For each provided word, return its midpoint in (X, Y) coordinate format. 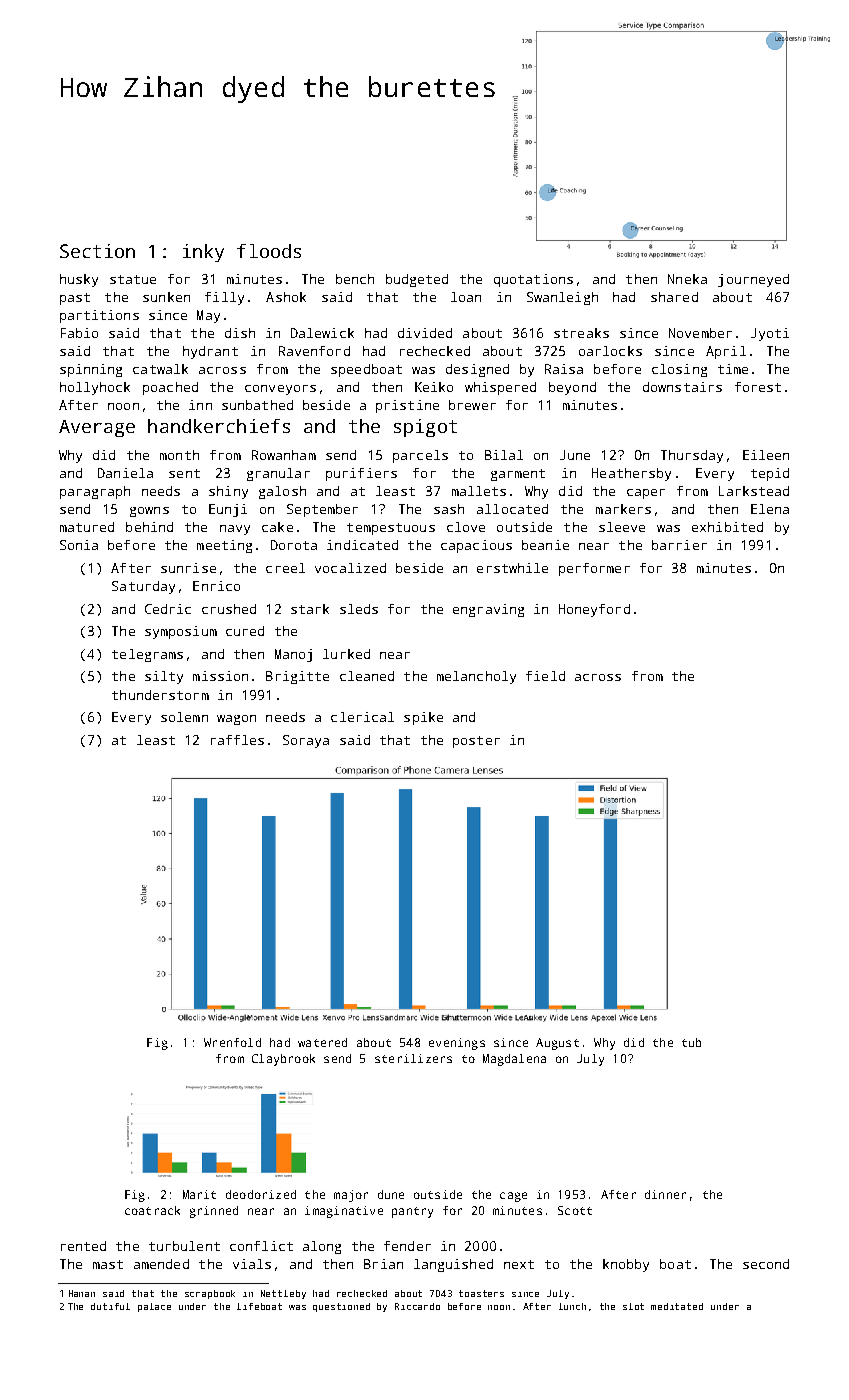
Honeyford (594, 610)
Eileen (766, 455)
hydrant (210, 352)
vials (252, 1264)
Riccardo (417, 1306)
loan (466, 297)
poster (476, 742)
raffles (237, 740)
